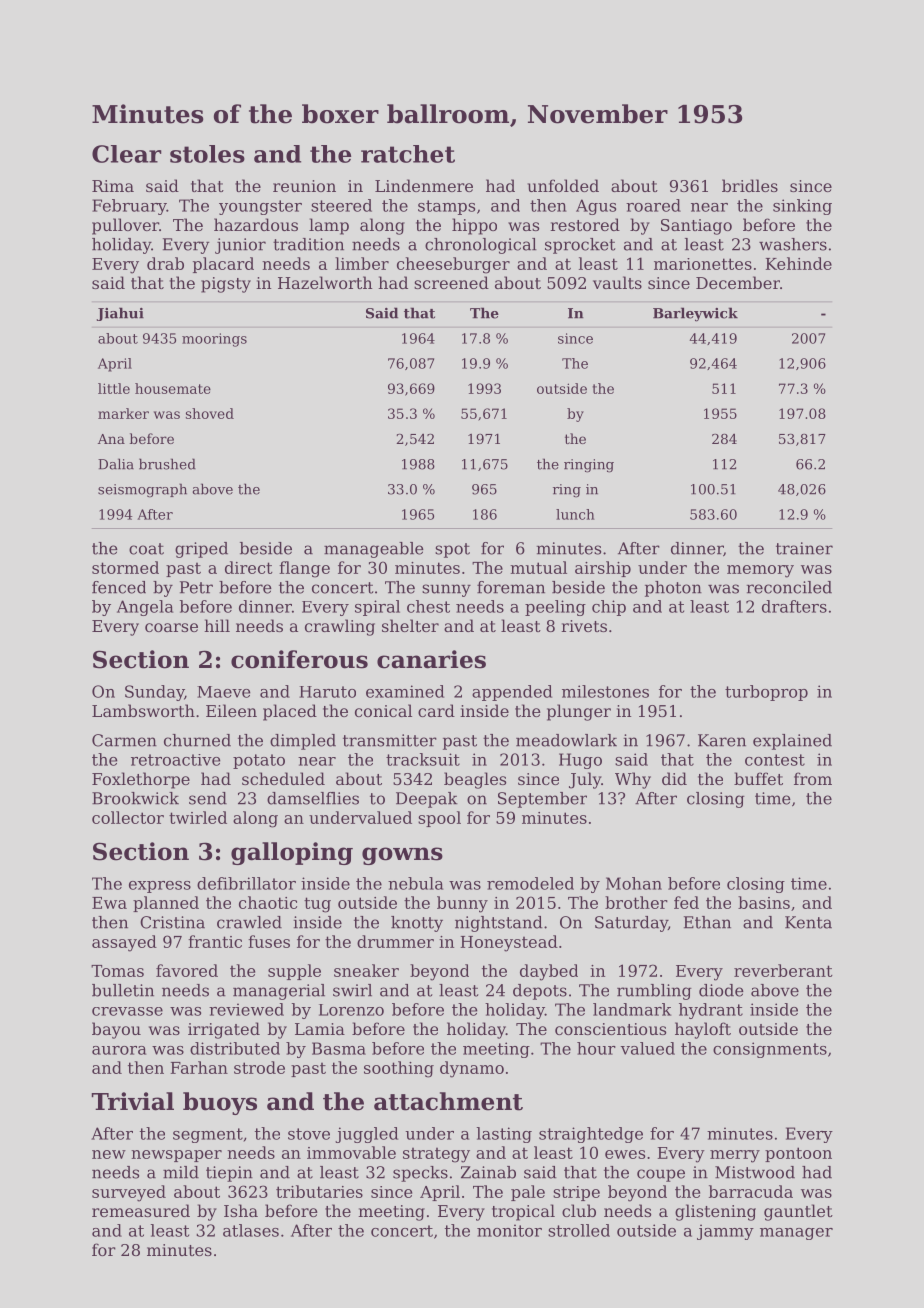 This screenshot has width=924, height=1308. I want to click on ratchet, so click(408, 154).
